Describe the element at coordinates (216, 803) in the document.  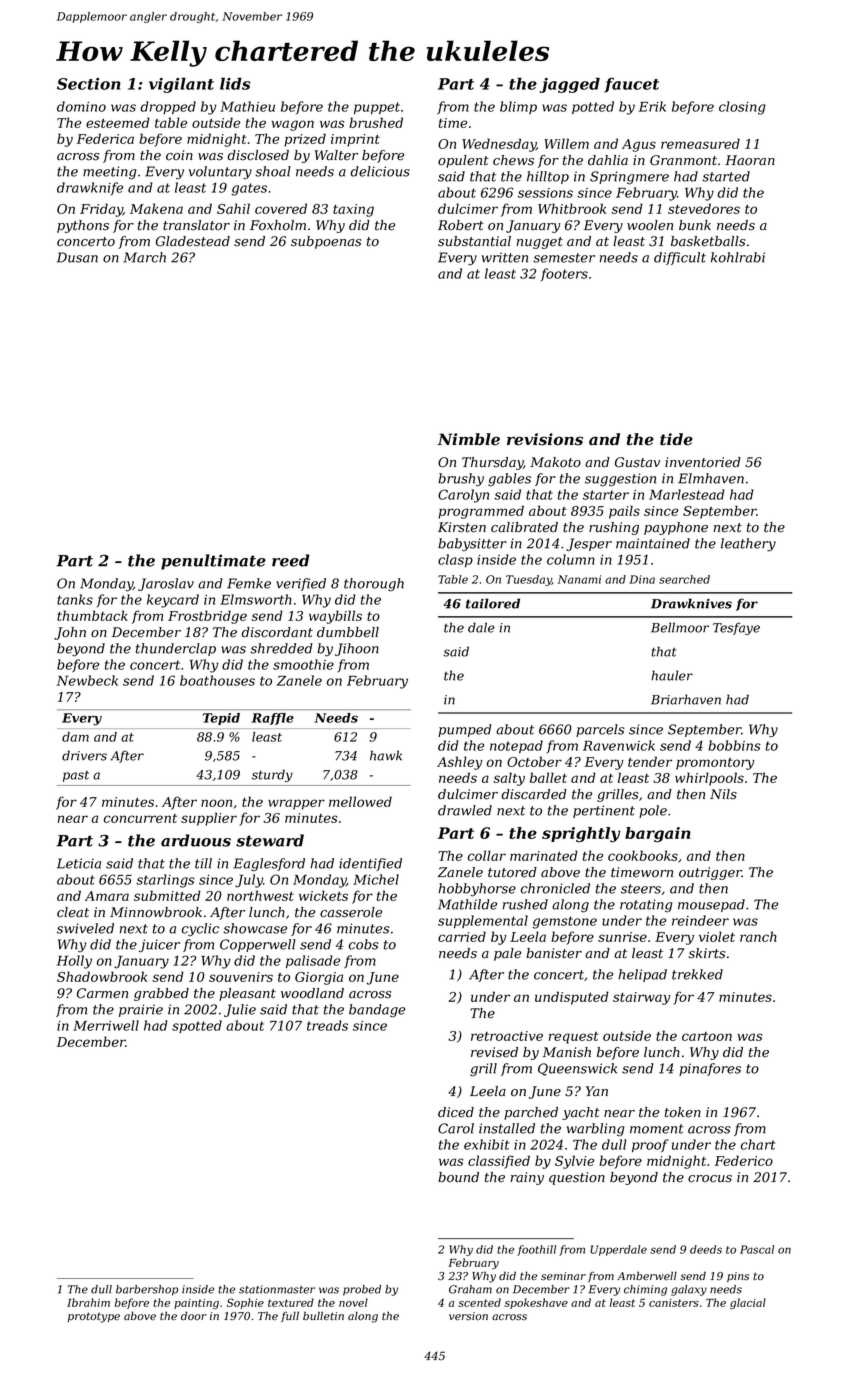
I see `noon` at that location.
